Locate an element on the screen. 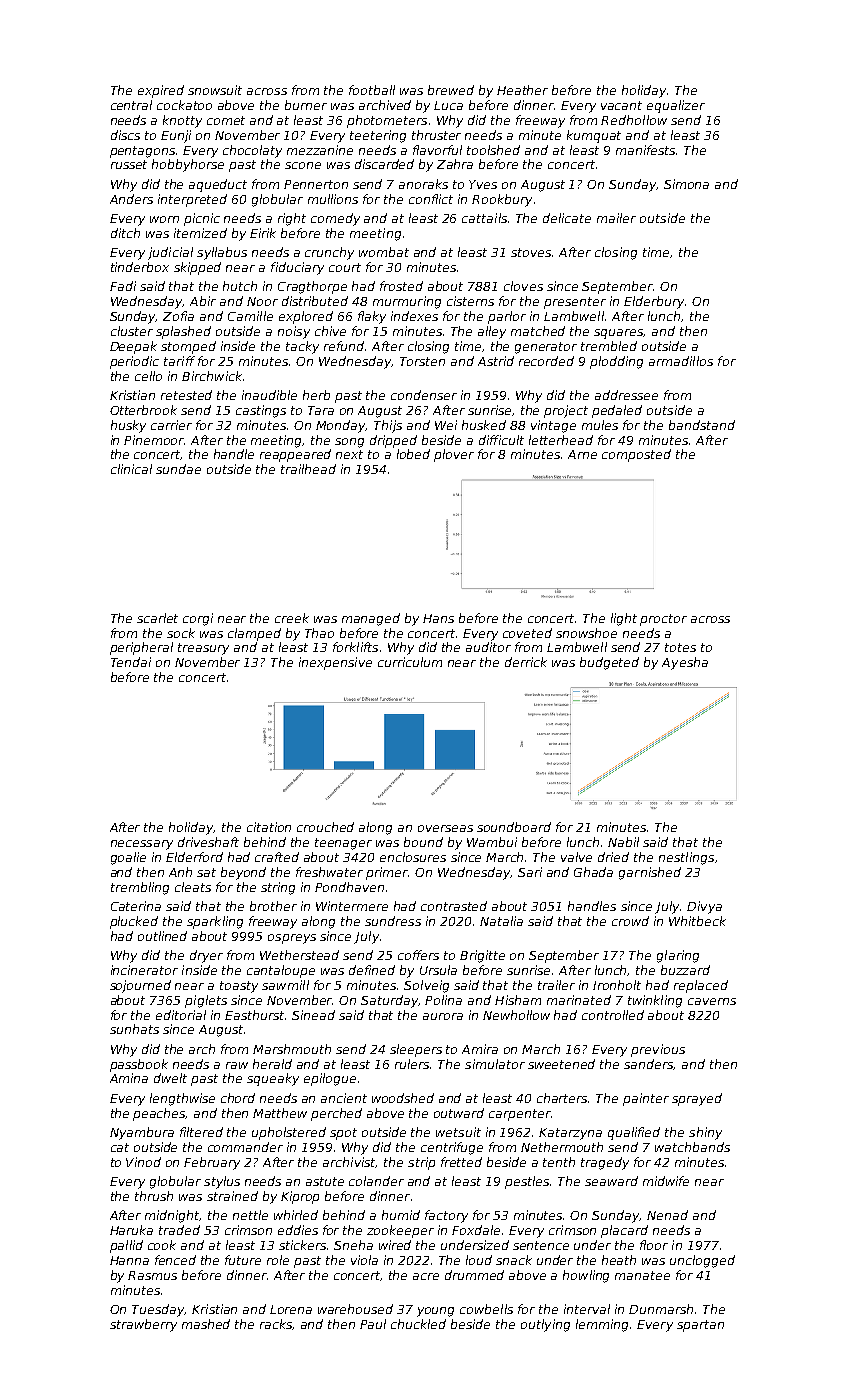 This screenshot has height=1400, width=849. lemming is located at coordinates (602, 1325).
